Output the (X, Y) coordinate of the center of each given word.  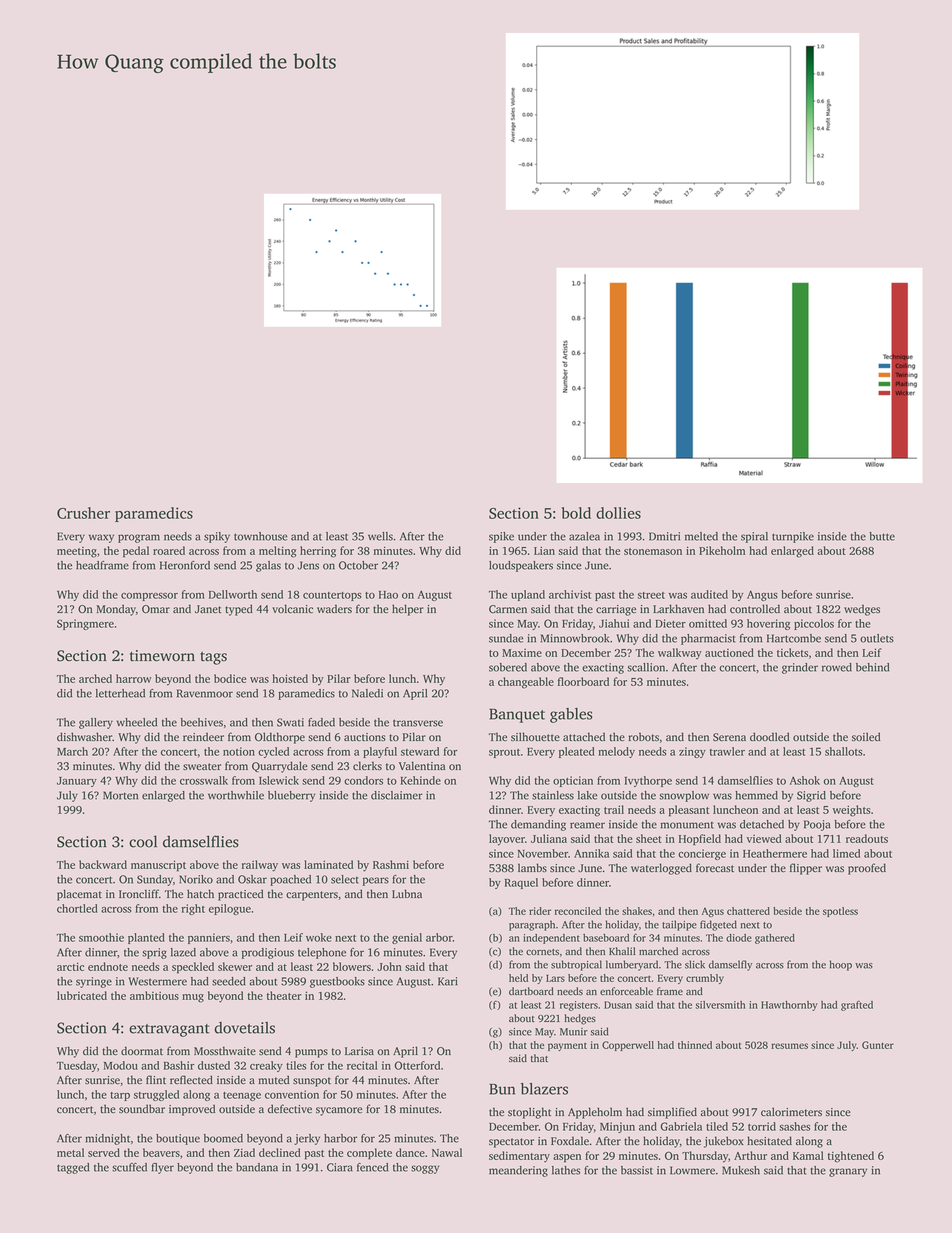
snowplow (684, 796)
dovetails (244, 1028)
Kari (448, 981)
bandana (257, 1167)
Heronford (185, 565)
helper (408, 610)
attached (584, 737)
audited (709, 594)
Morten (120, 795)
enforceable (626, 991)
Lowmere (692, 1170)
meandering (518, 1171)
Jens (308, 565)
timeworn (162, 656)
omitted (708, 623)
